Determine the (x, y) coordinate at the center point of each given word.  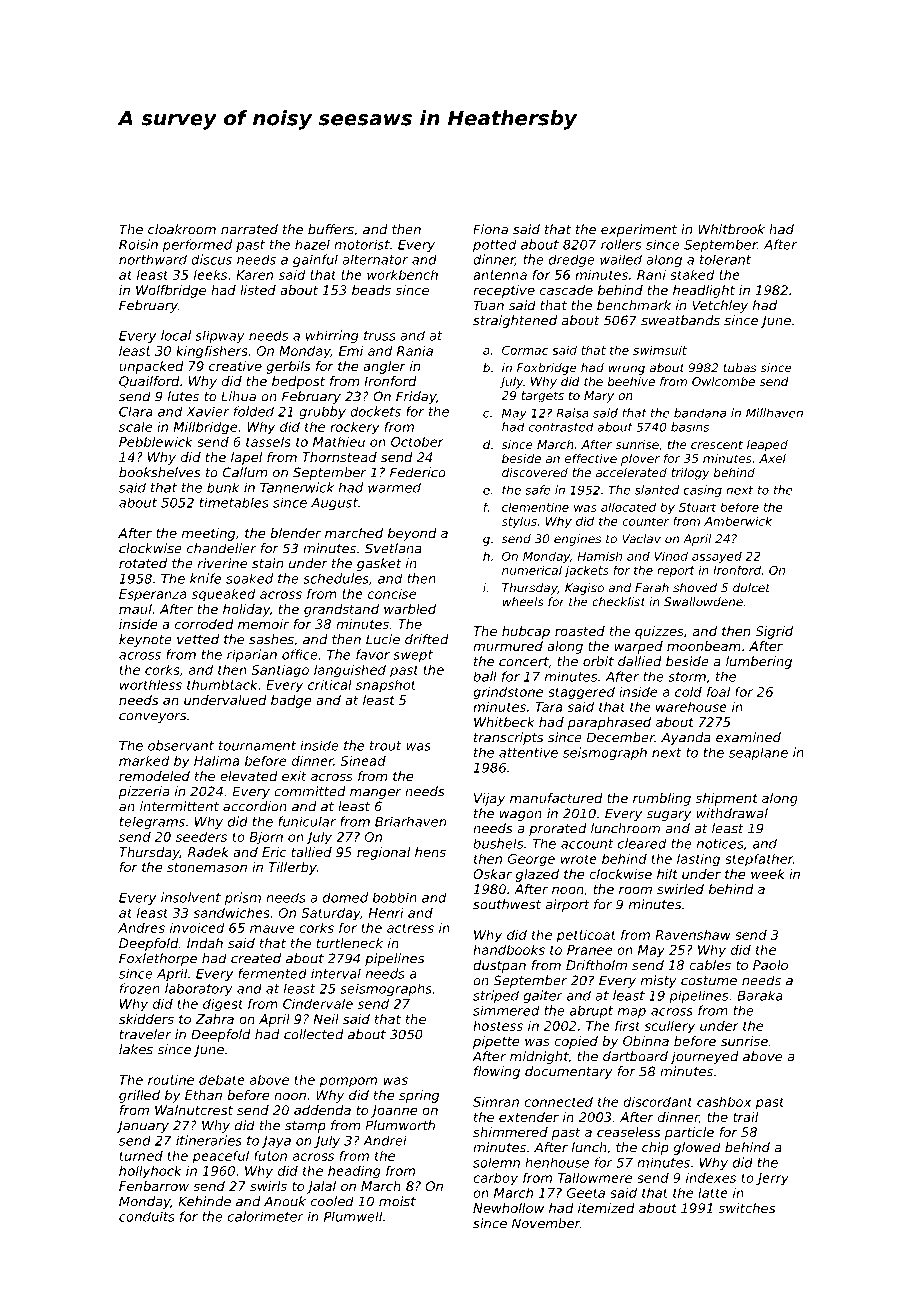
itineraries (209, 1140)
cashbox (724, 1102)
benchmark (634, 305)
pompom (348, 1082)
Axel (772, 458)
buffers (331, 229)
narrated (249, 229)
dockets (375, 411)
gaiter (543, 996)
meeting (208, 534)
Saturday (330, 914)
